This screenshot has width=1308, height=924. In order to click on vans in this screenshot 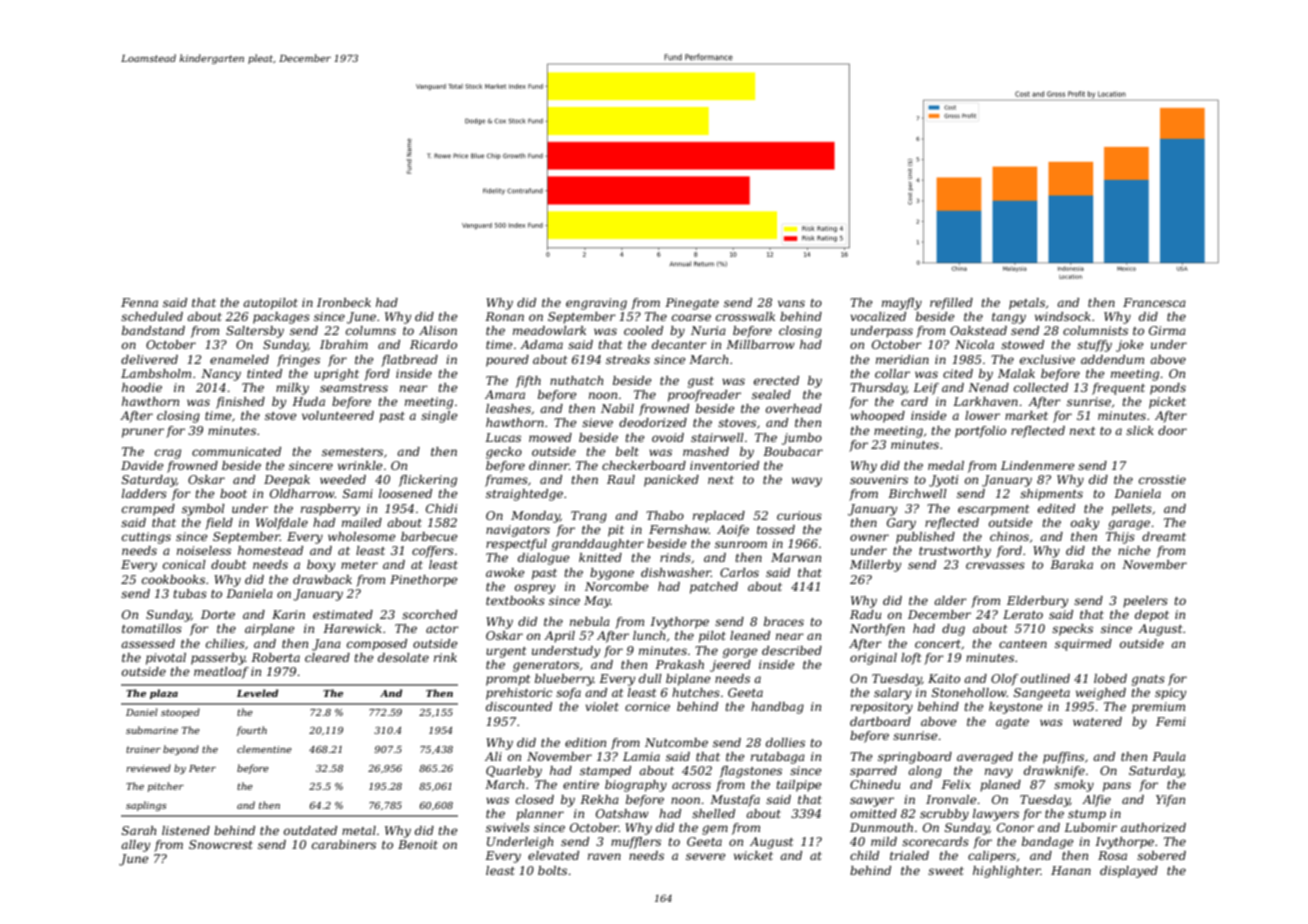, I will do `click(791, 303)`.
